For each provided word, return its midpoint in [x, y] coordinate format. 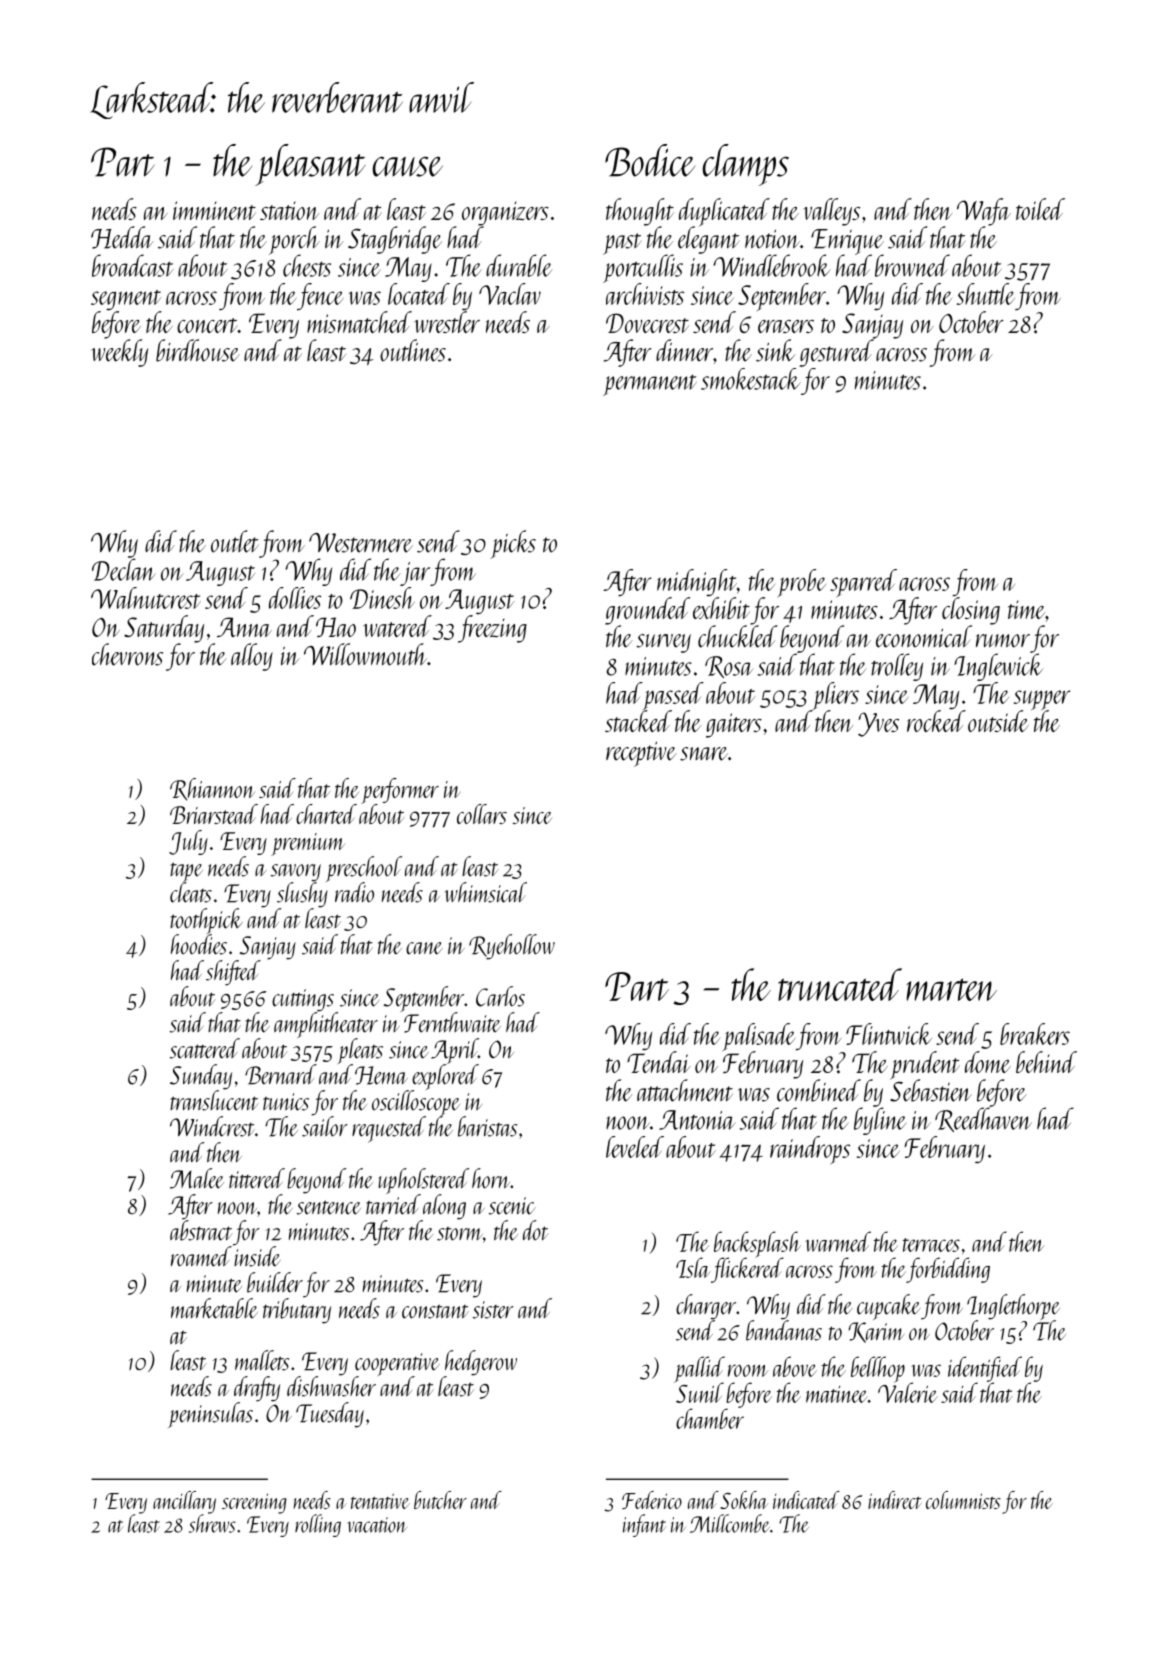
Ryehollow [512, 947]
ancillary [184, 1502]
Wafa [984, 212]
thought [640, 212]
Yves [878, 724]
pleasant [310, 165]
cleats [191, 892]
